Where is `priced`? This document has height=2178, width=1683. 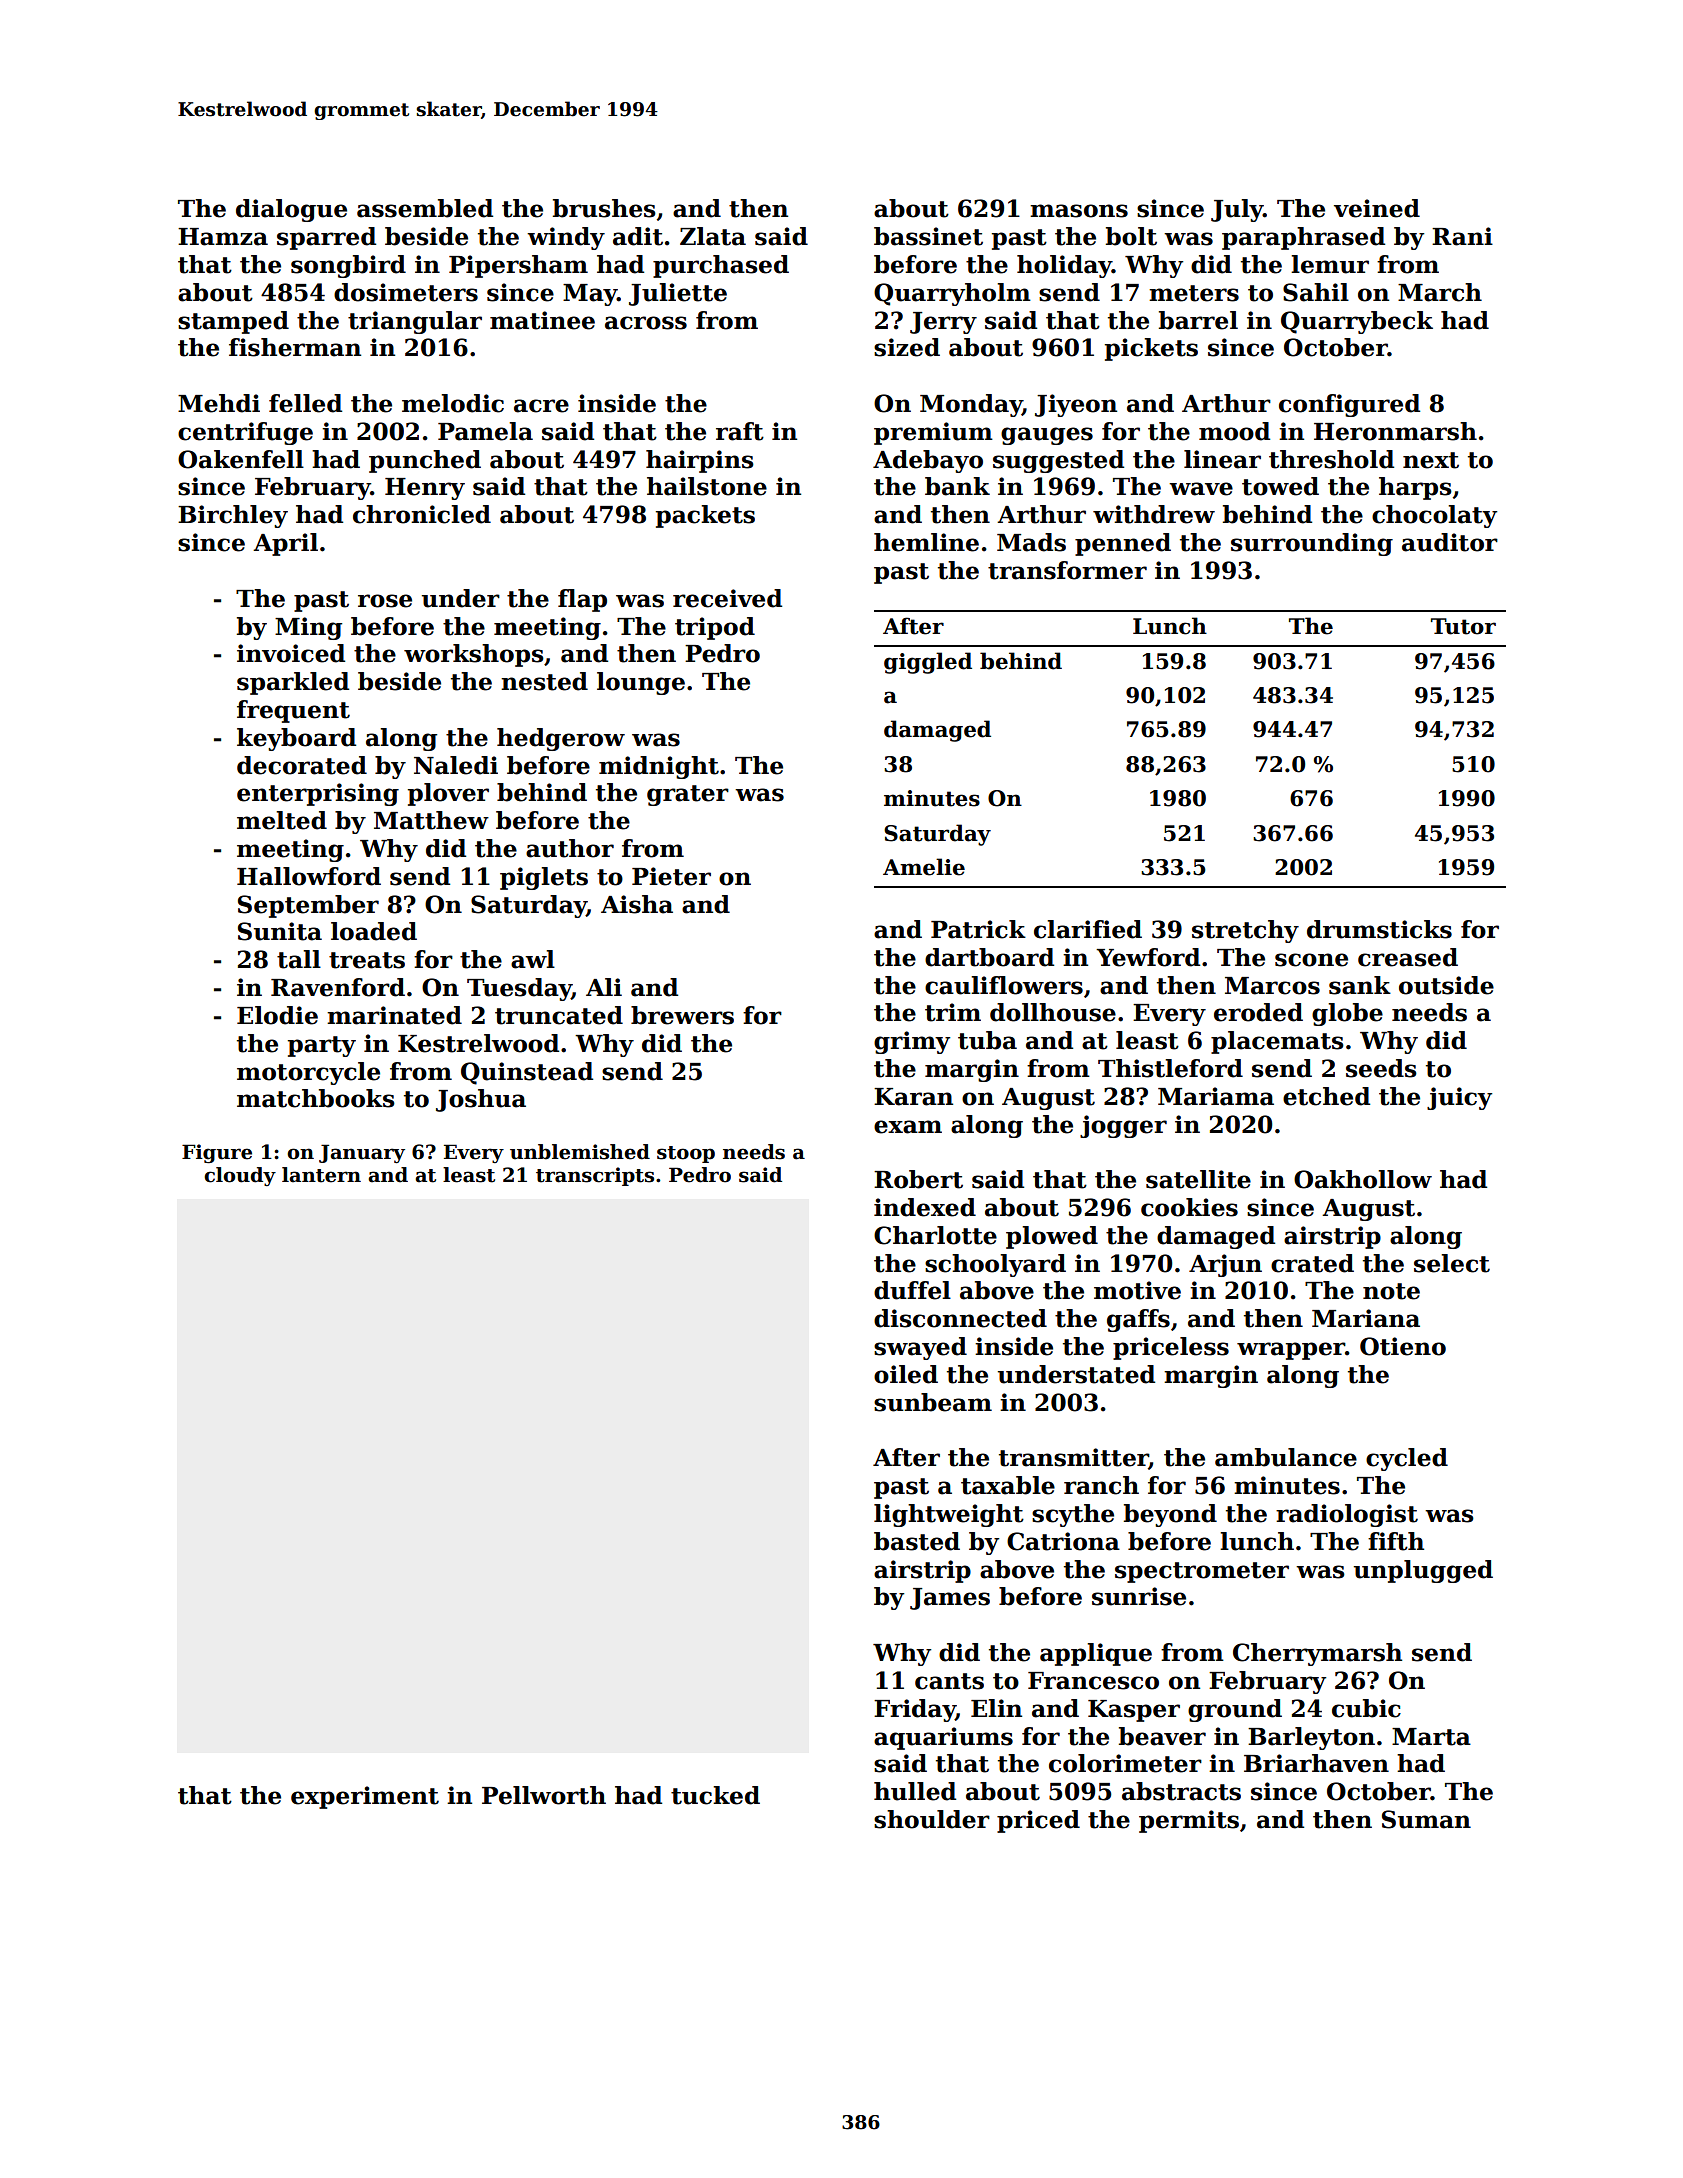 priced is located at coordinates (1038, 1821).
